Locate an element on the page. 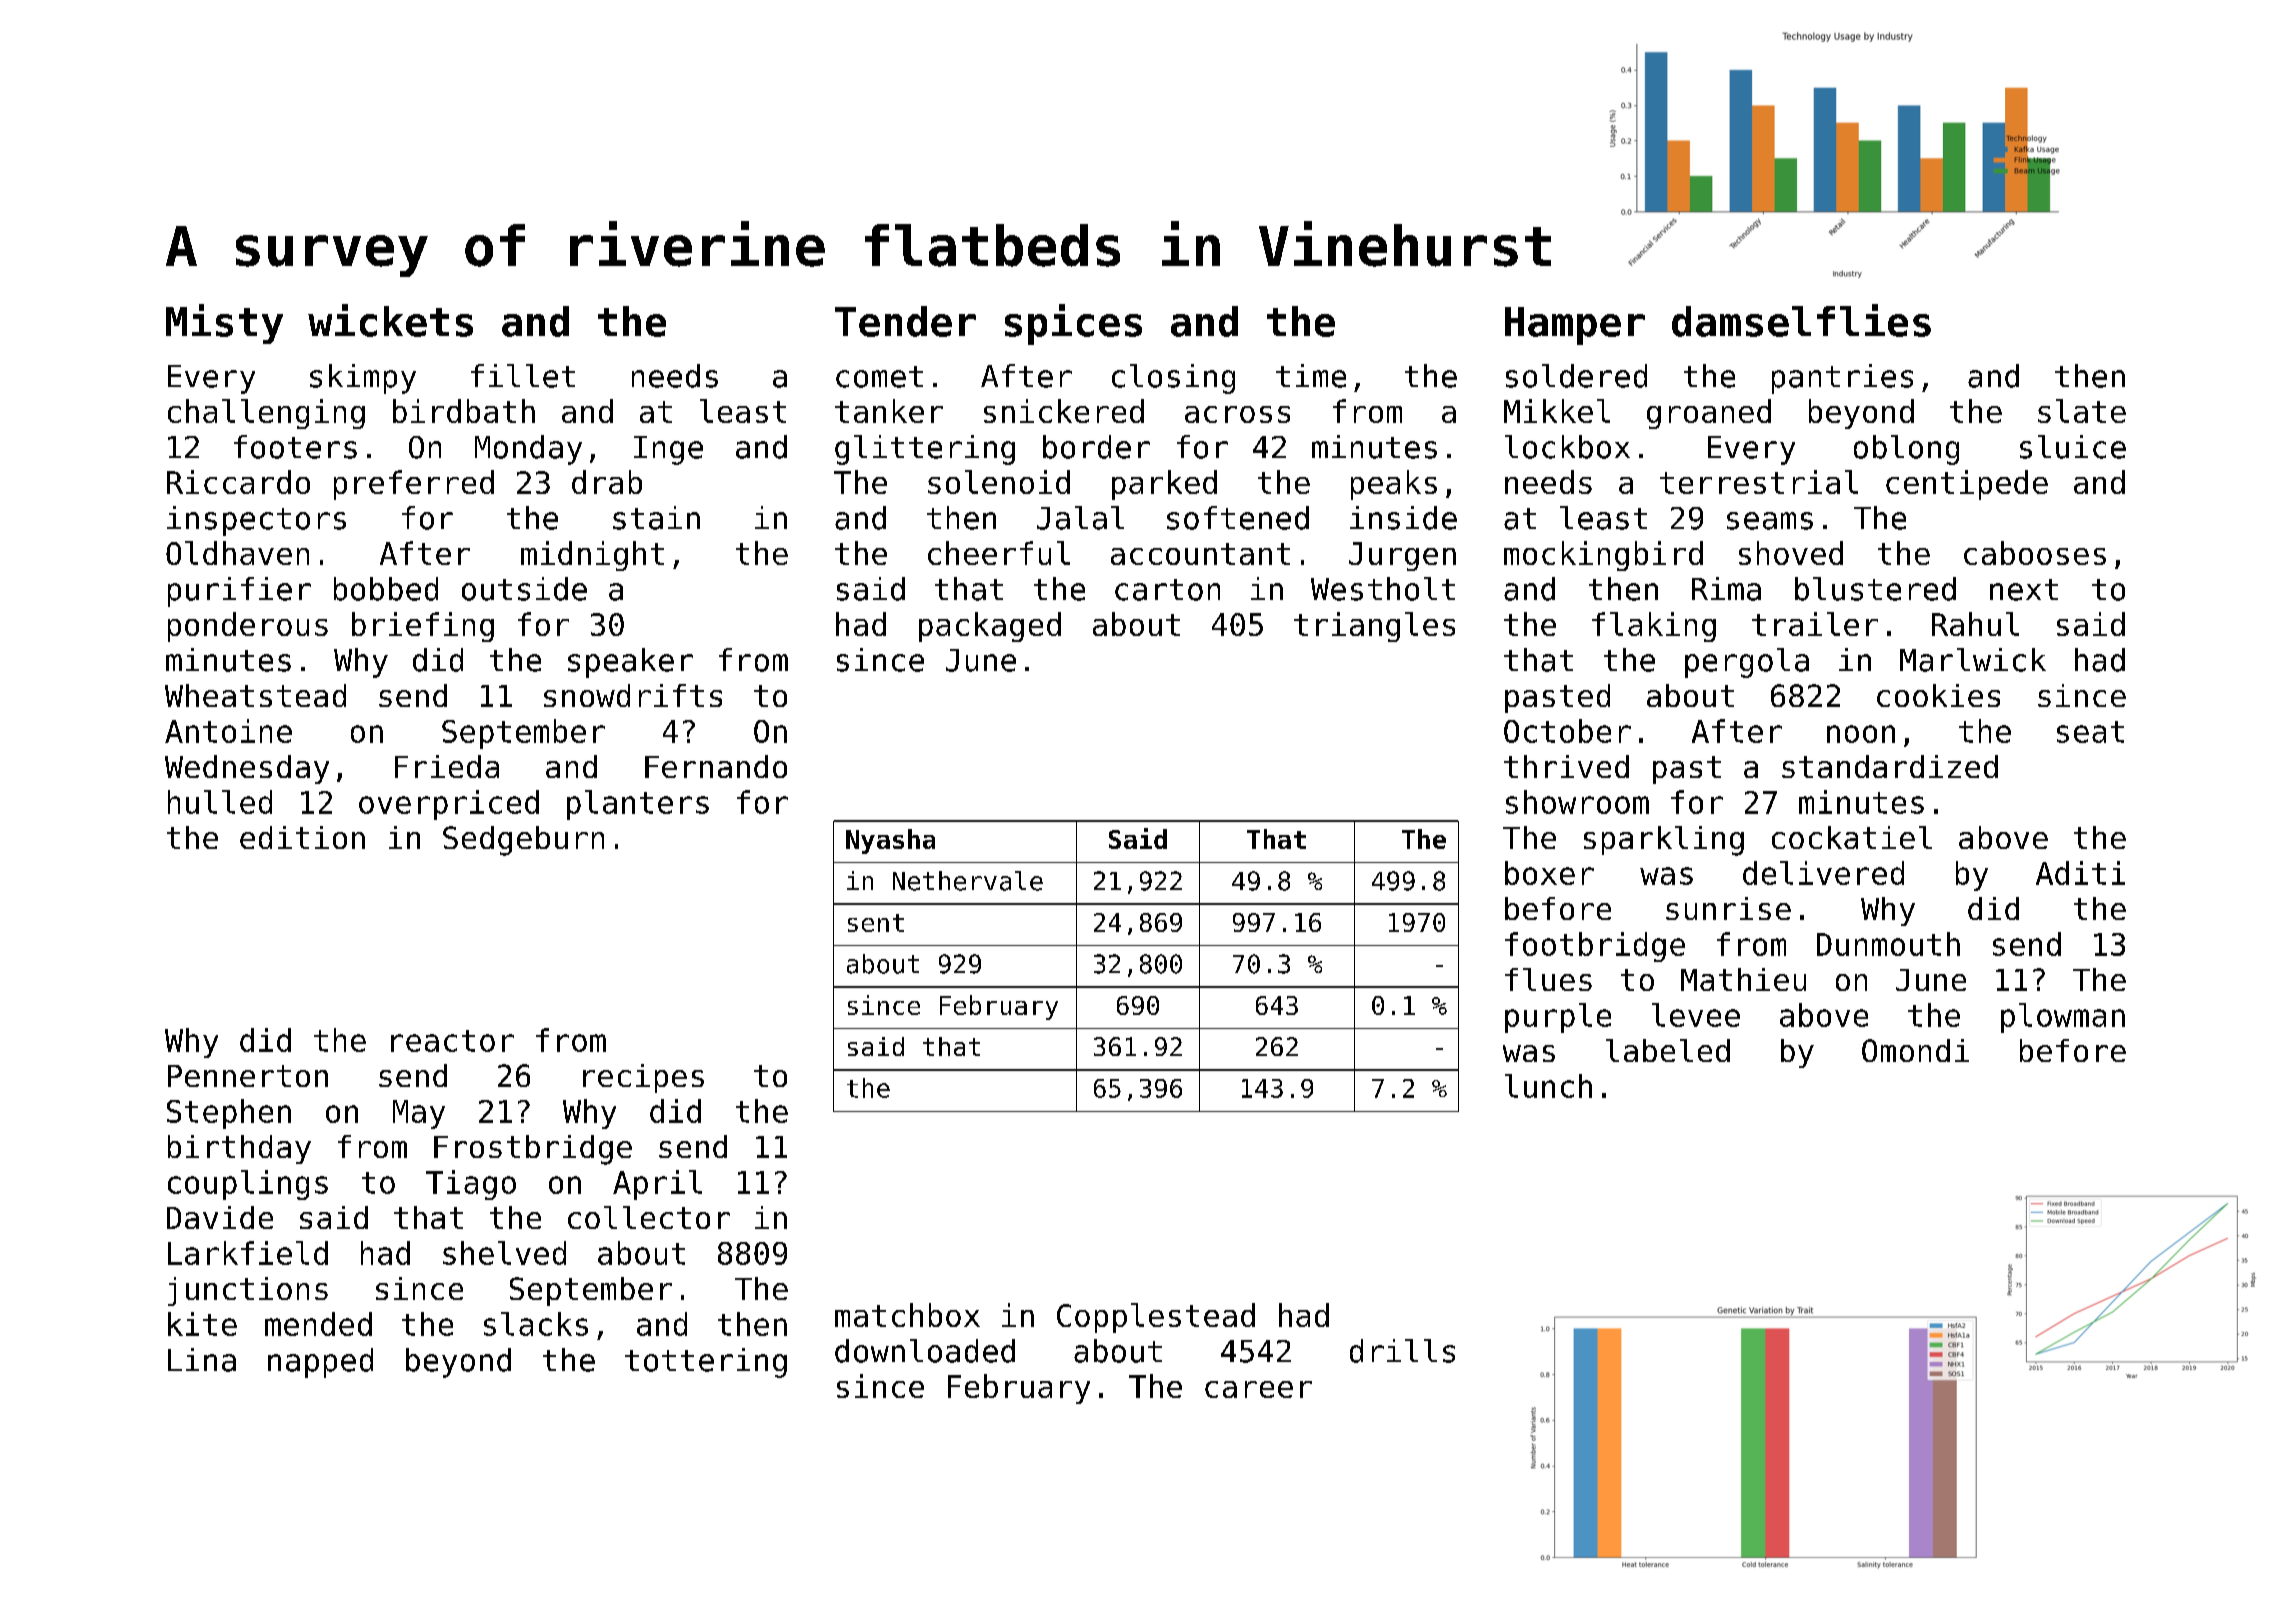 The width and height of the image is (2292, 1620). Frostbridge is located at coordinates (533, 1150).
